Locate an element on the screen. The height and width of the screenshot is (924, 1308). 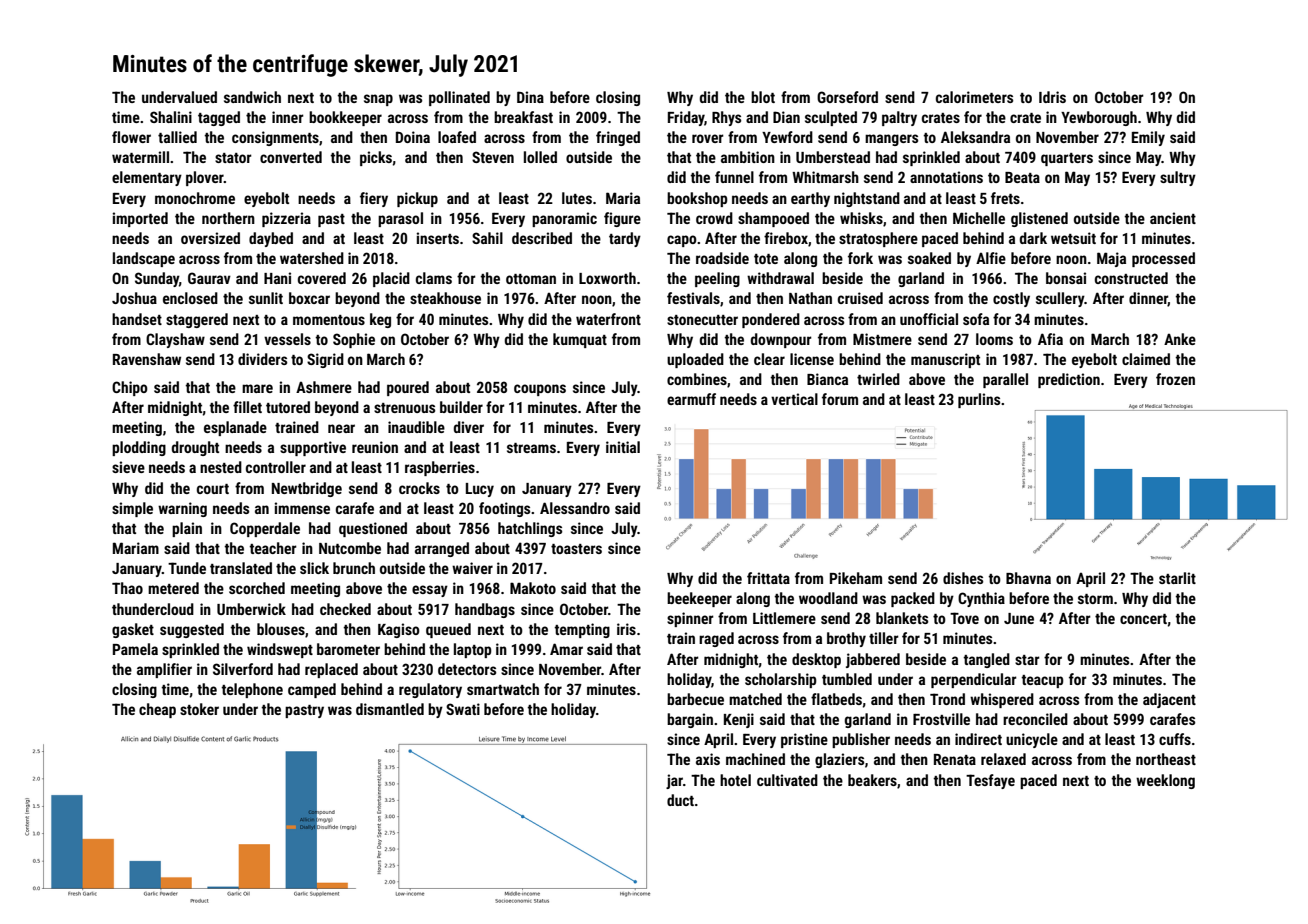
jar is located at coordinates (674, 781).
